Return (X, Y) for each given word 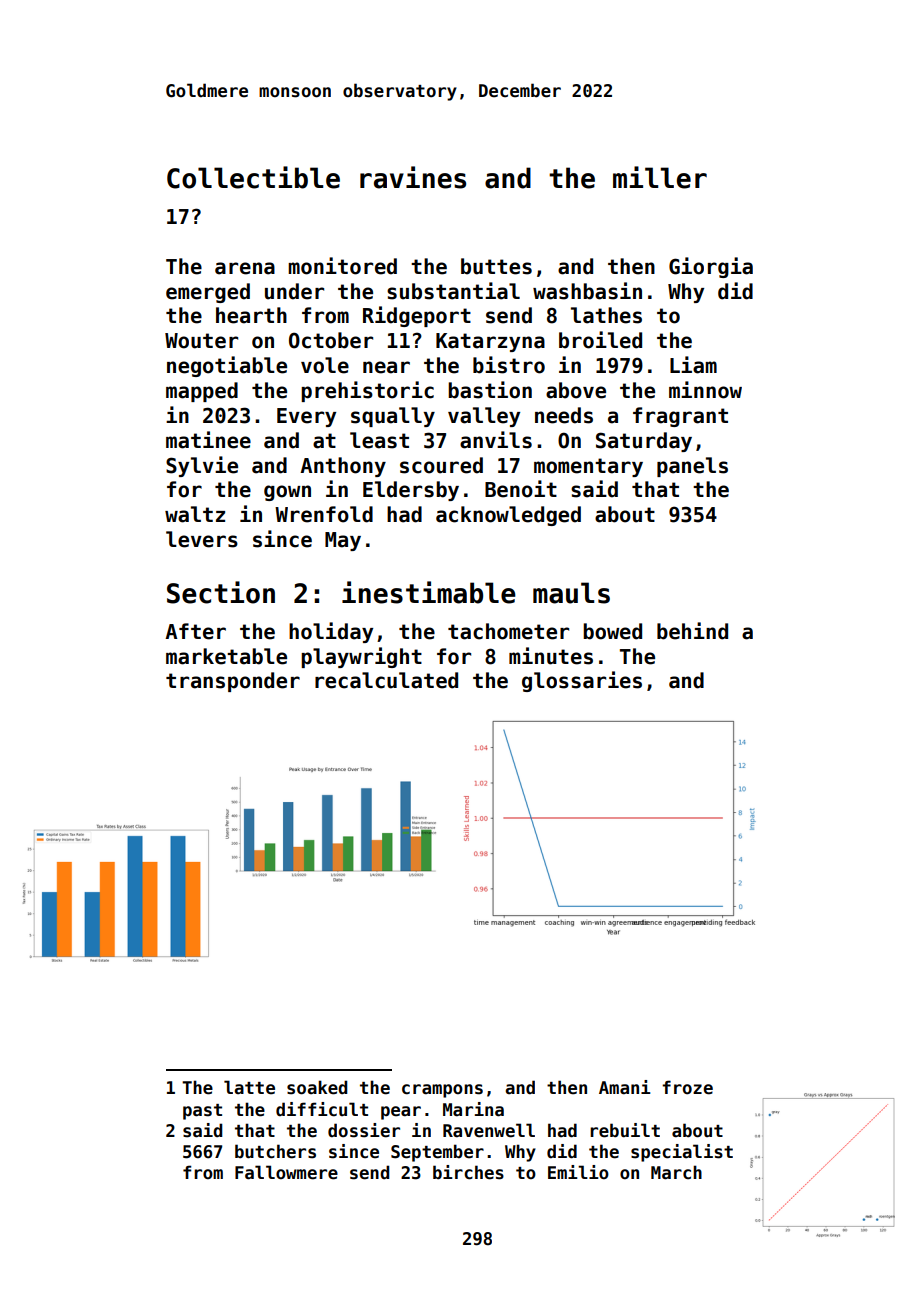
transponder (233, 682)
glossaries (582, 681)
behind (692, 631)
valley (484, 417)
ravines (413, 177)
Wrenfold (324, 514)
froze (687, 1087)
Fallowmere (286, 1172)
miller (660, 177)
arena (245, 268)
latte (249, 1087)
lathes (606, 315)
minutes (551, 656)
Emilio (578, 1172)
